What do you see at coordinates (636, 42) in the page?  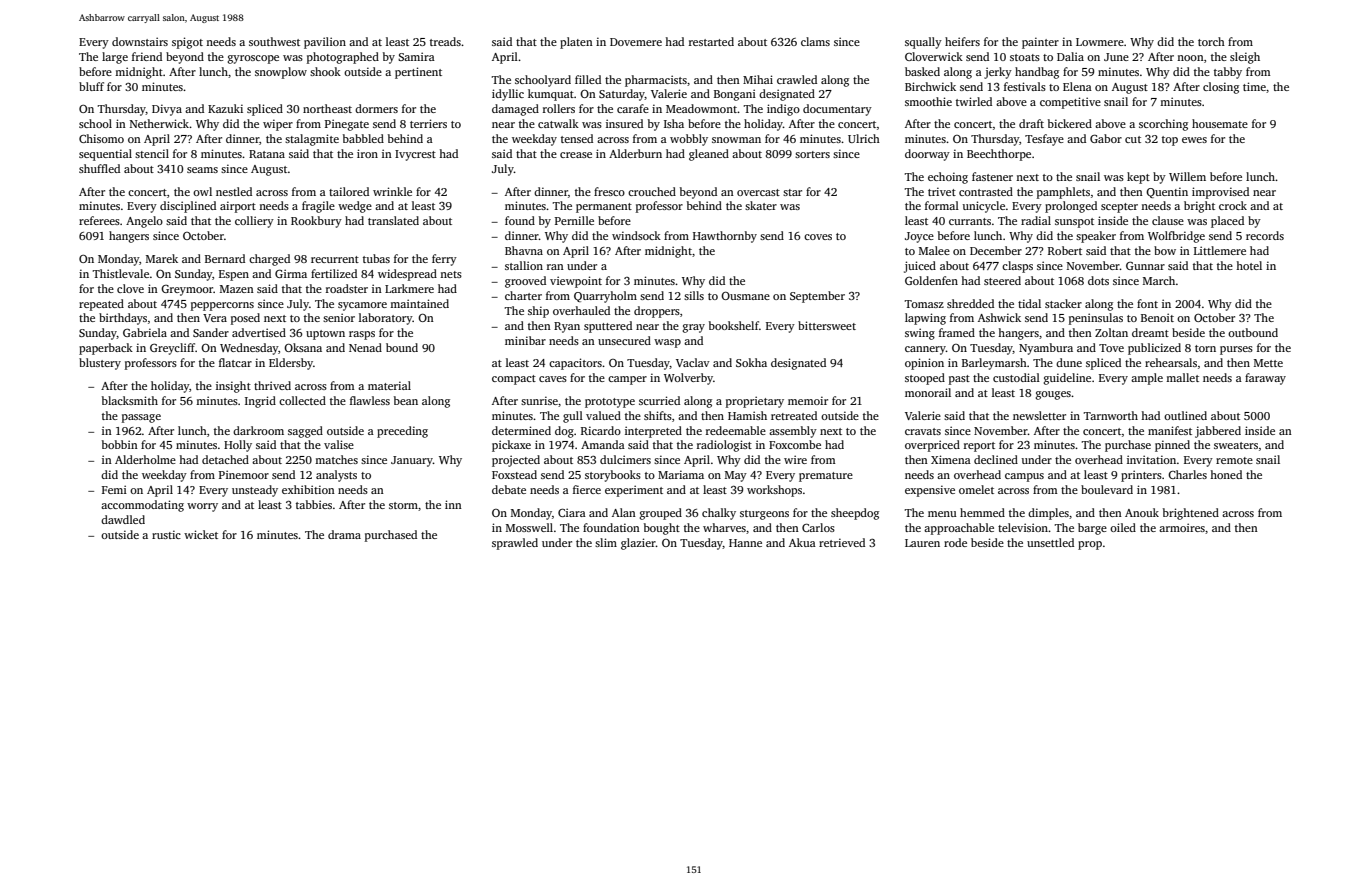 I see `Dovemere` at bounding box center [636, 42].
